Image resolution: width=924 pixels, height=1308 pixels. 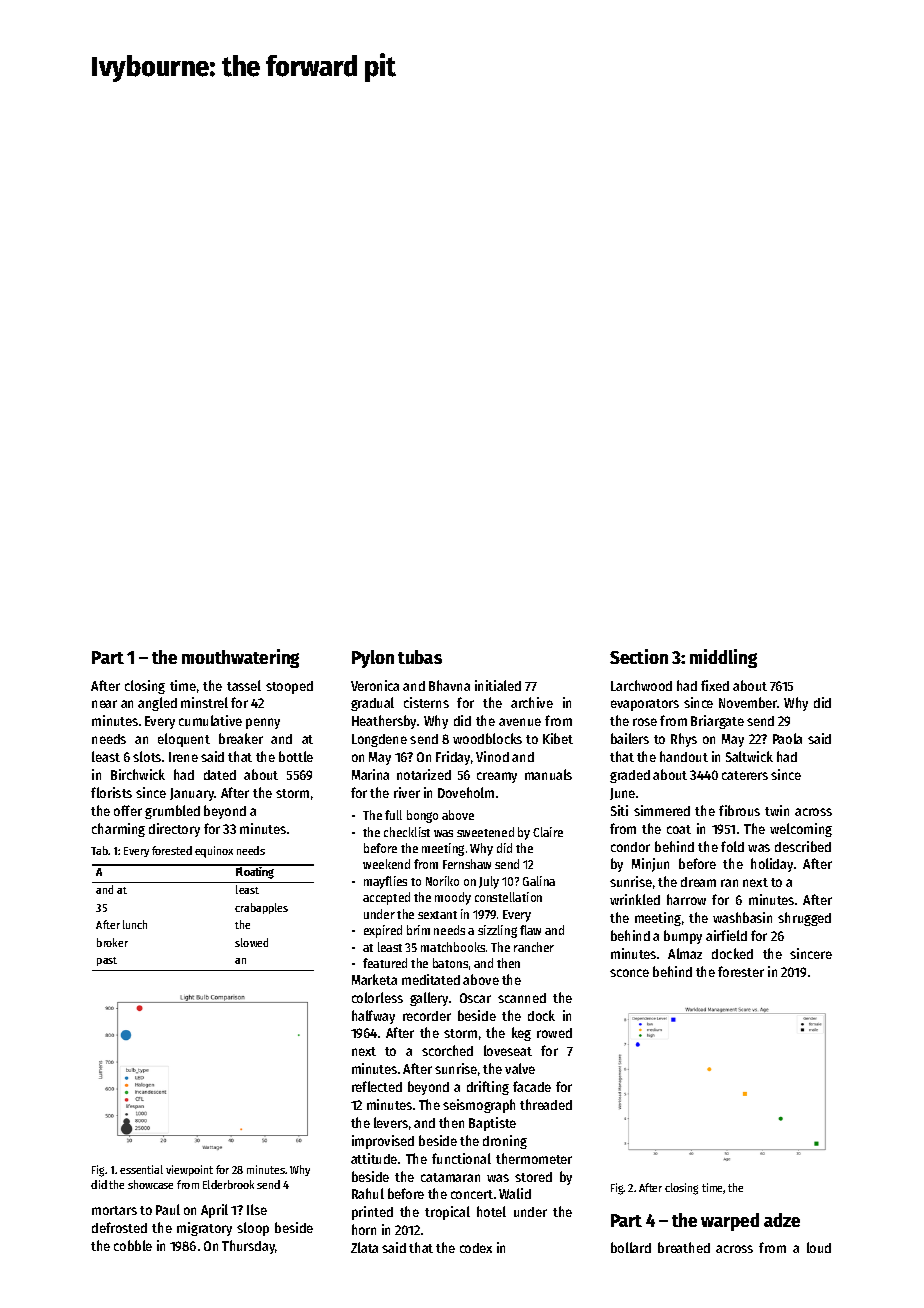 I want to click on full, so click(x=393, y=815).
